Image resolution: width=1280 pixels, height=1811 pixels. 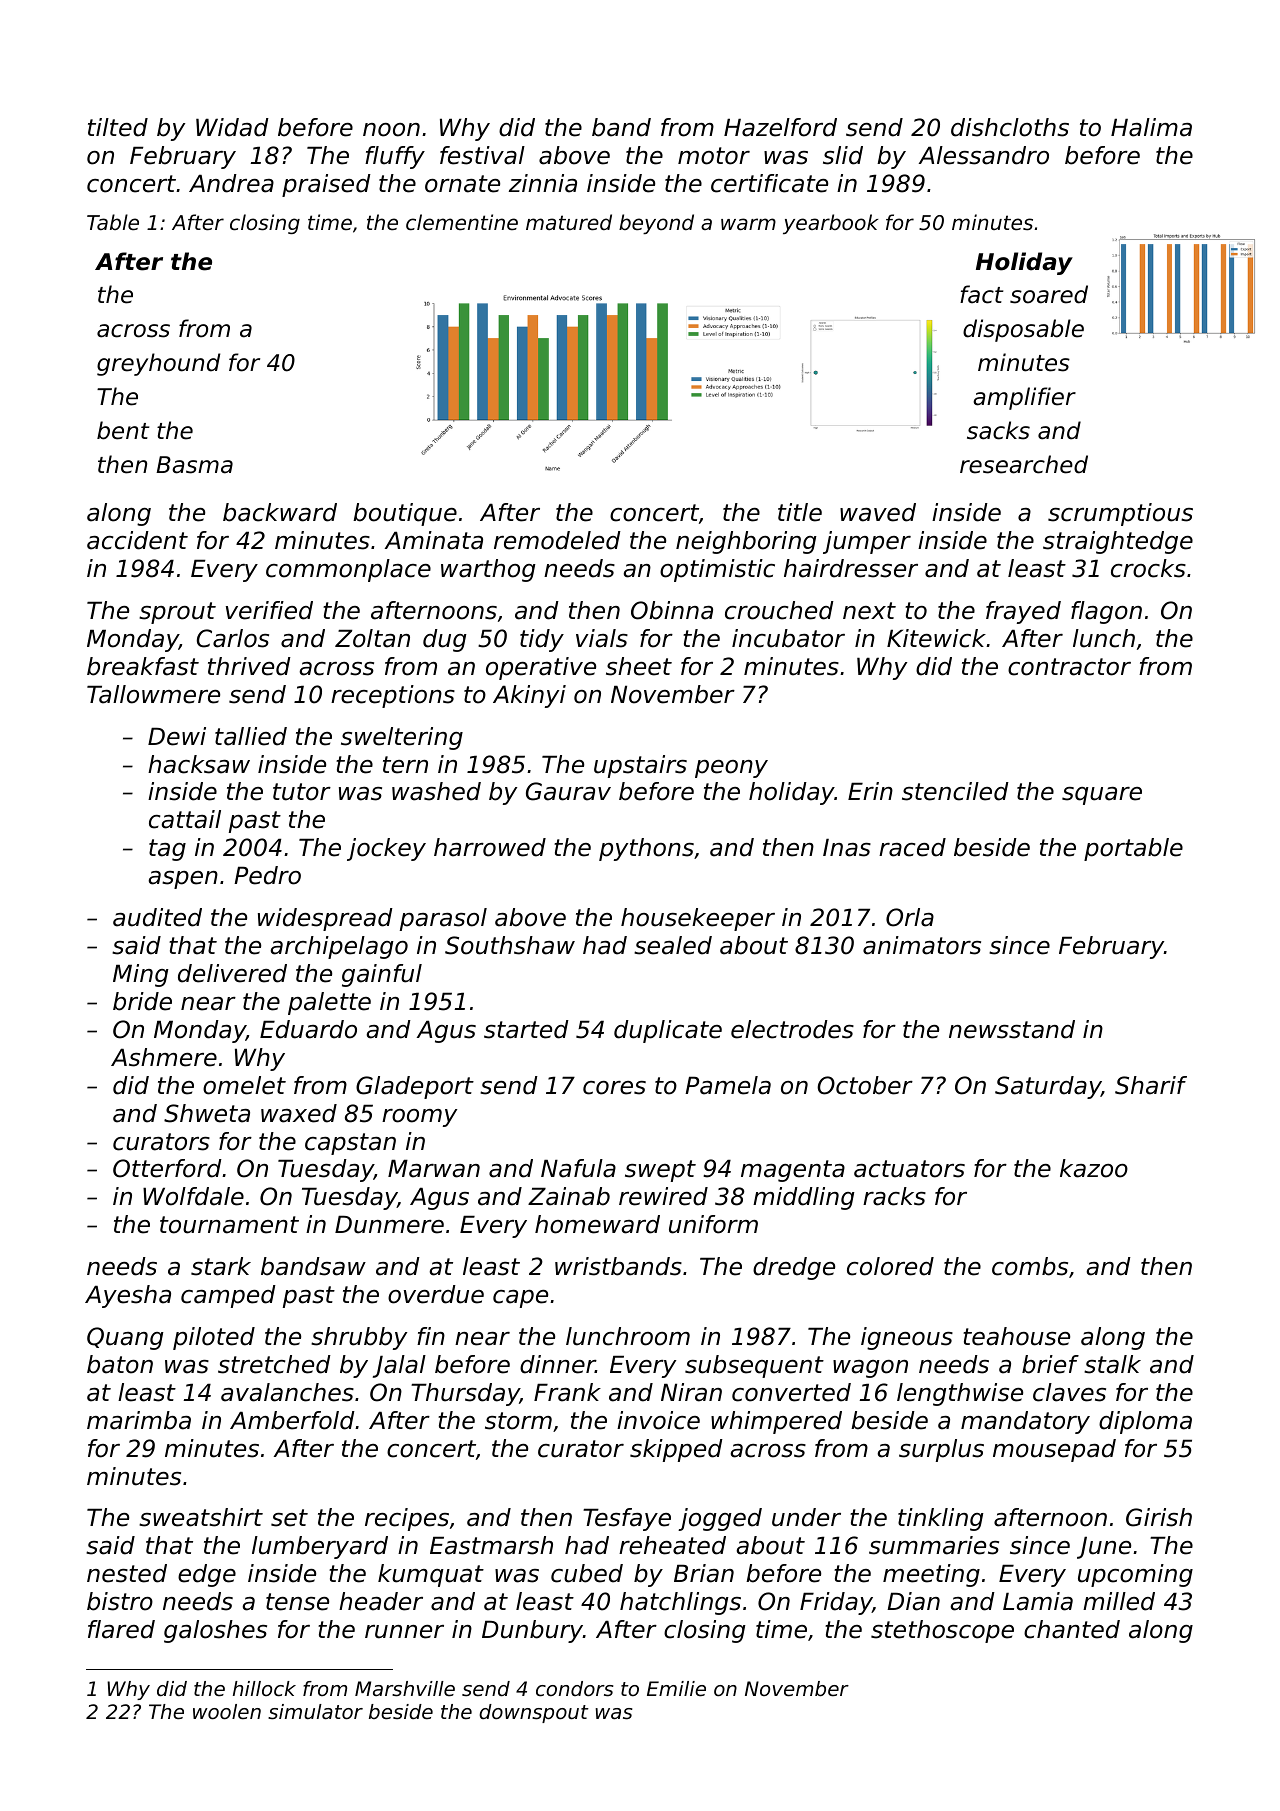 What do you see at coordinates (569, 222) in the image?
I see `matured` at bounding box center [569, 222].
